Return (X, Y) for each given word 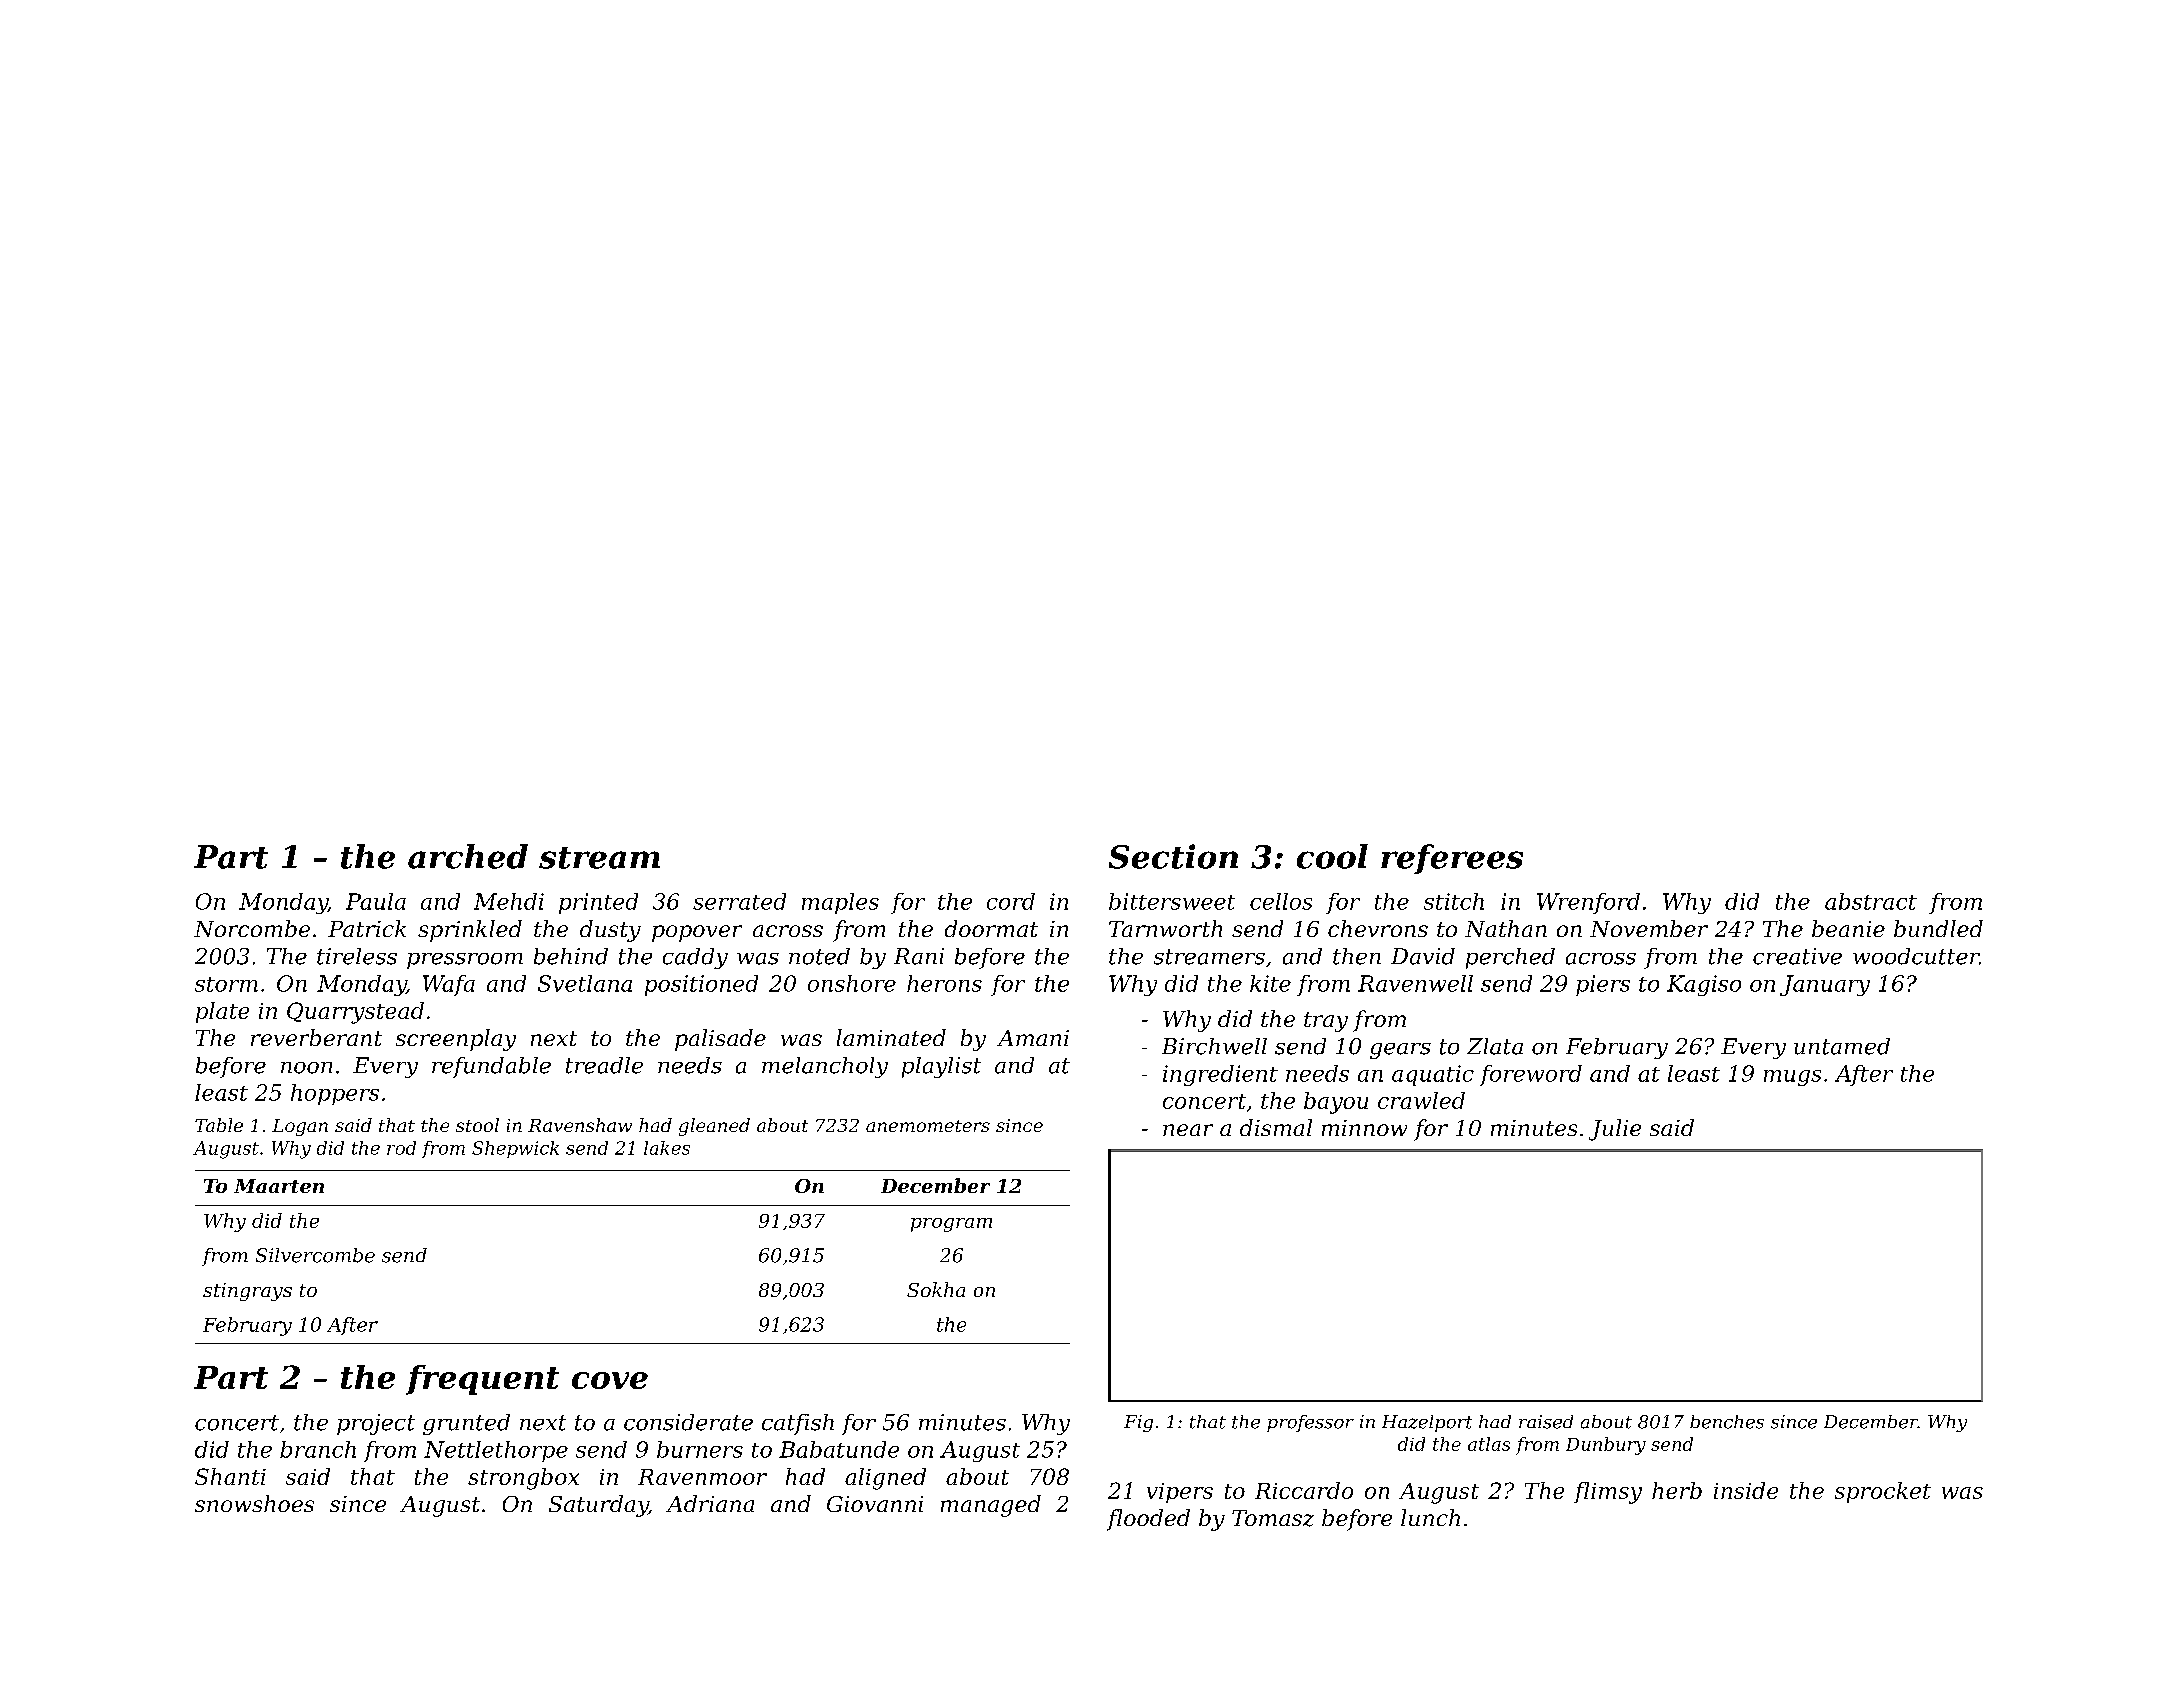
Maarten (279, 1186)
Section (1173, 856)
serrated (739, 901)
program (951, 1225)
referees (1452, 859)
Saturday (598, 1506)
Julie (1615, 1130)
